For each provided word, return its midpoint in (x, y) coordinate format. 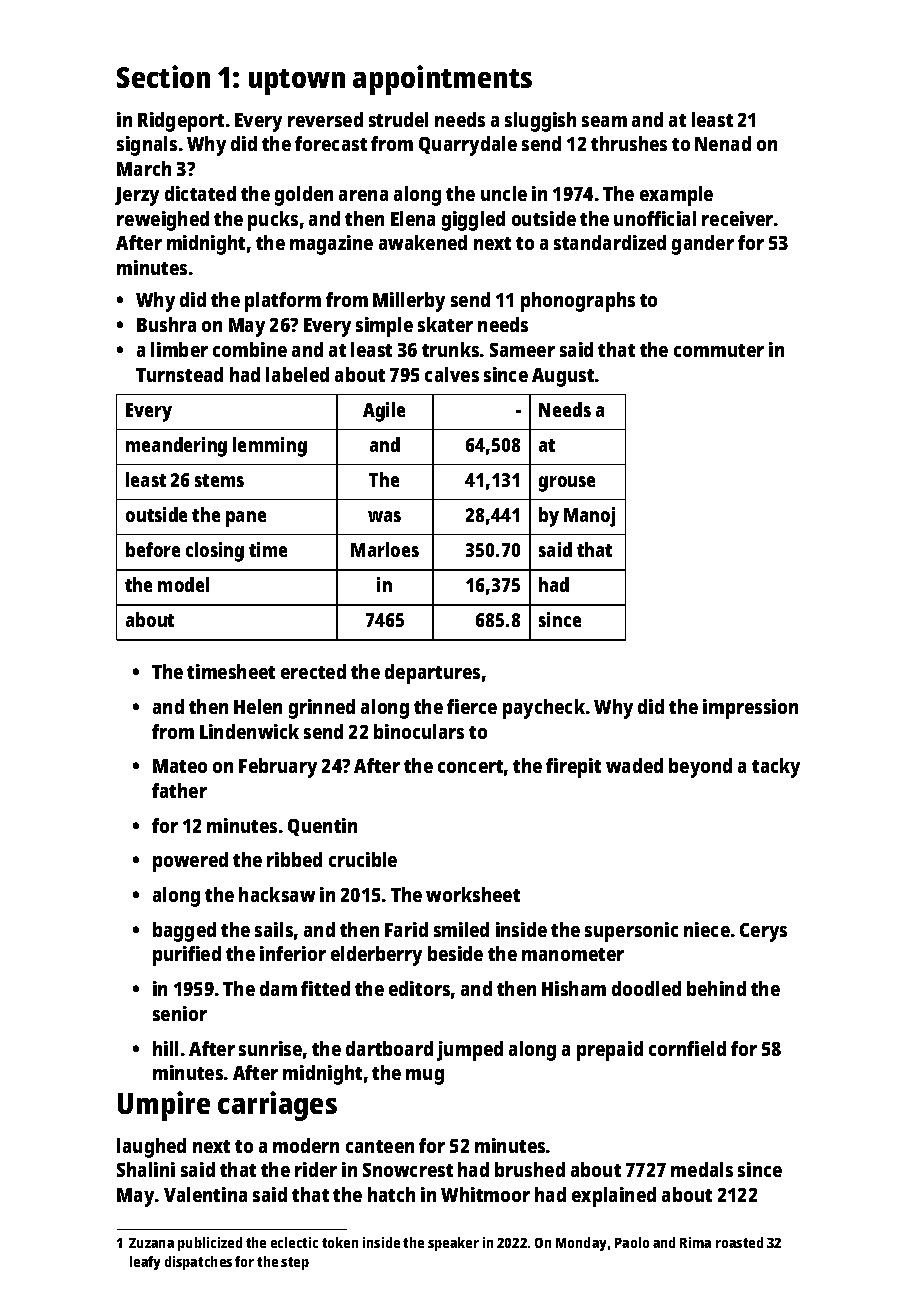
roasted (739, 1242)
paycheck (544, 709)
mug (425, 1077)
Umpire (164, 1106)
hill (165, 1048)
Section (163, 76)
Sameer (522, 350)
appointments (442, 80)
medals (702, 1169)
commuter (719, 350)
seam (604, 121)
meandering (176, 447)
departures (432, 674)
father (179, 790)
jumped (470, 1051)
